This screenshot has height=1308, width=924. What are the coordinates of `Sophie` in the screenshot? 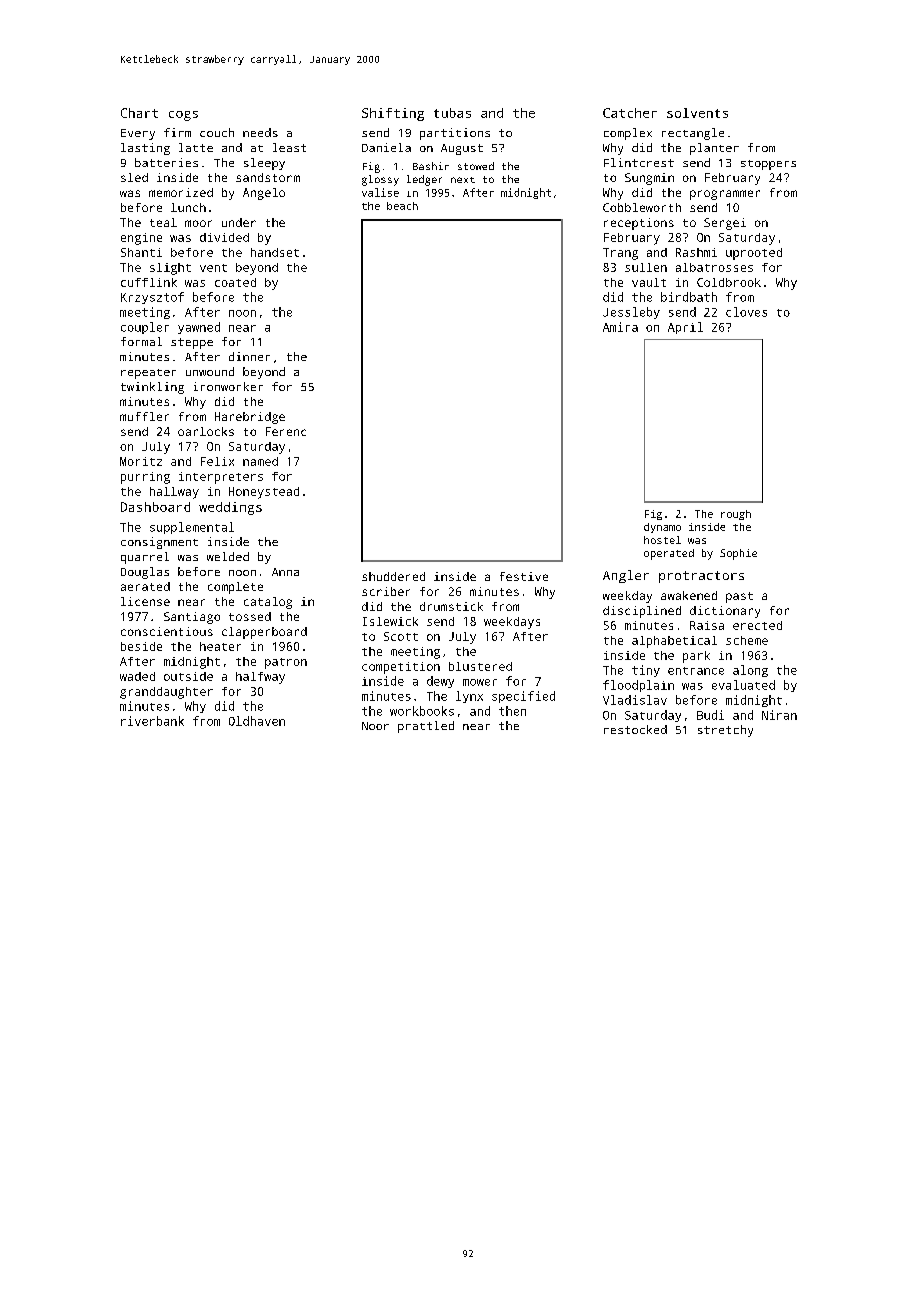 It's located at (738, 554).
